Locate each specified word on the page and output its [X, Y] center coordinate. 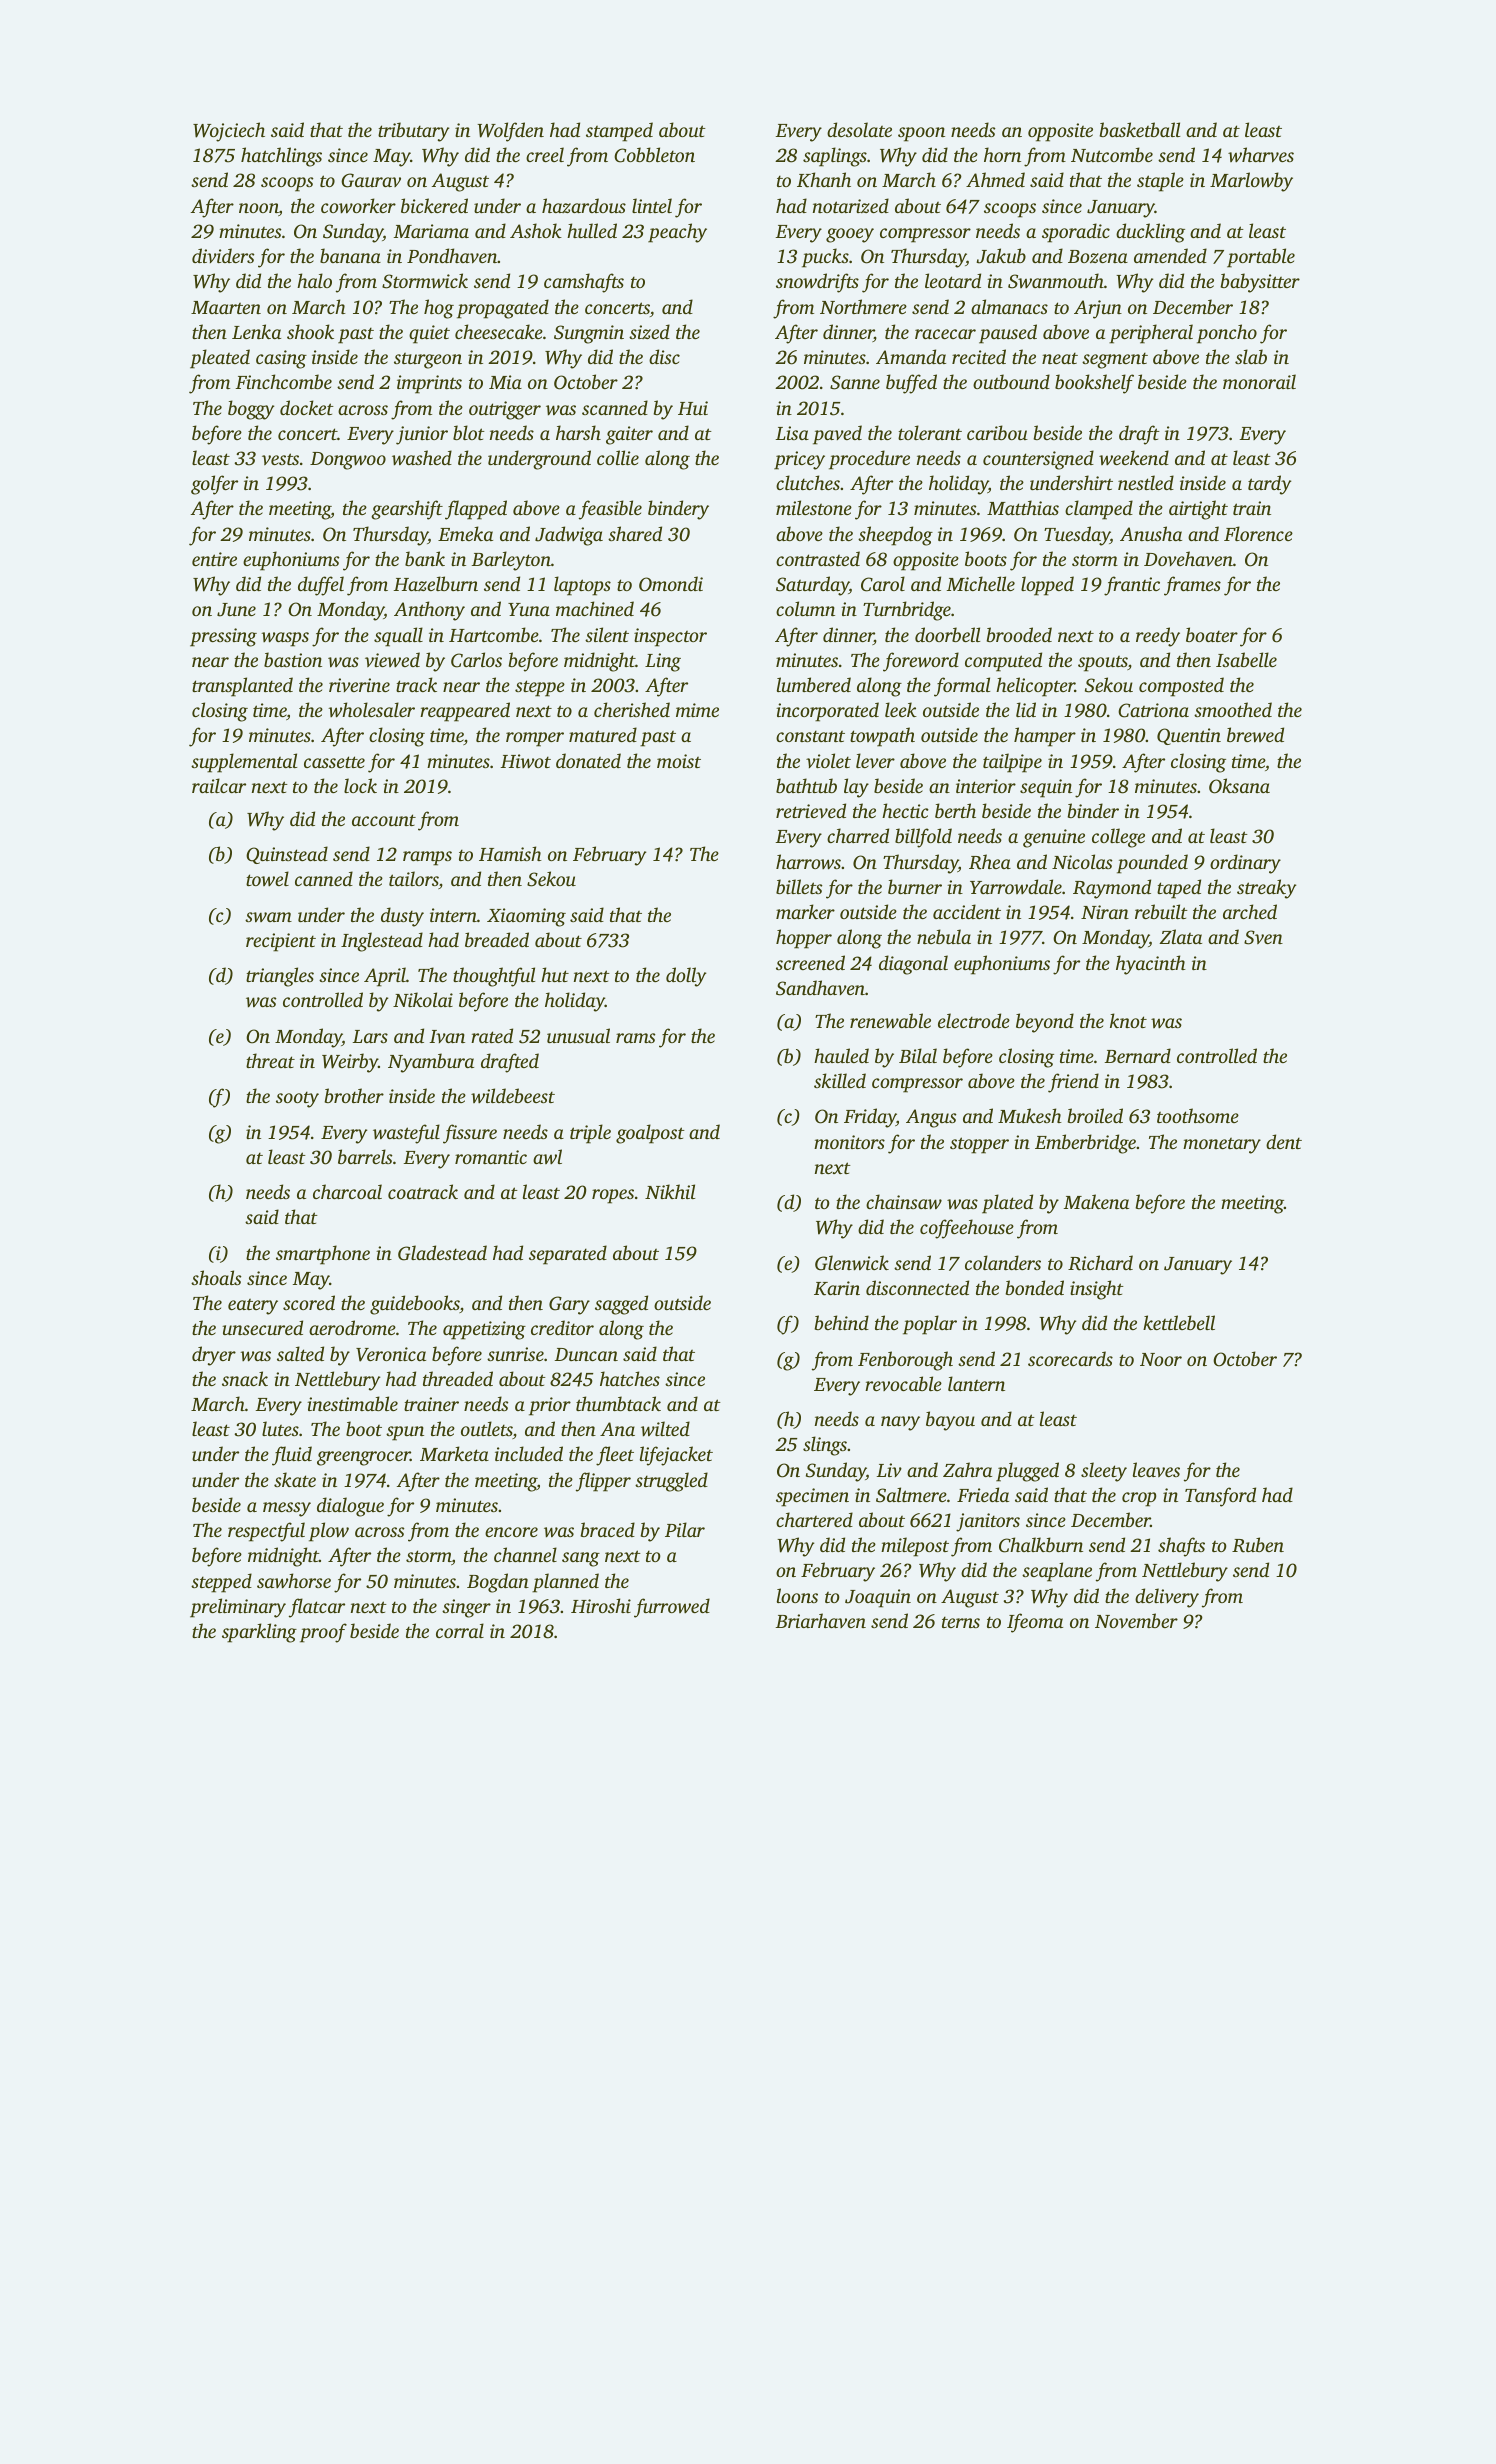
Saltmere [911, 1495]
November [1136, 1620]
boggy [251, 410]
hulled [592, 230]
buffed [911, 384]
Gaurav [371, 180]
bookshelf [1094, 384]
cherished [632, 709]
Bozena [1098, 256]
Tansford [1220, 1497]
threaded [458, 1378]
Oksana [1239, 786]
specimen [812, 1497]
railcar [219, 785]
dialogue [350, 1507]
